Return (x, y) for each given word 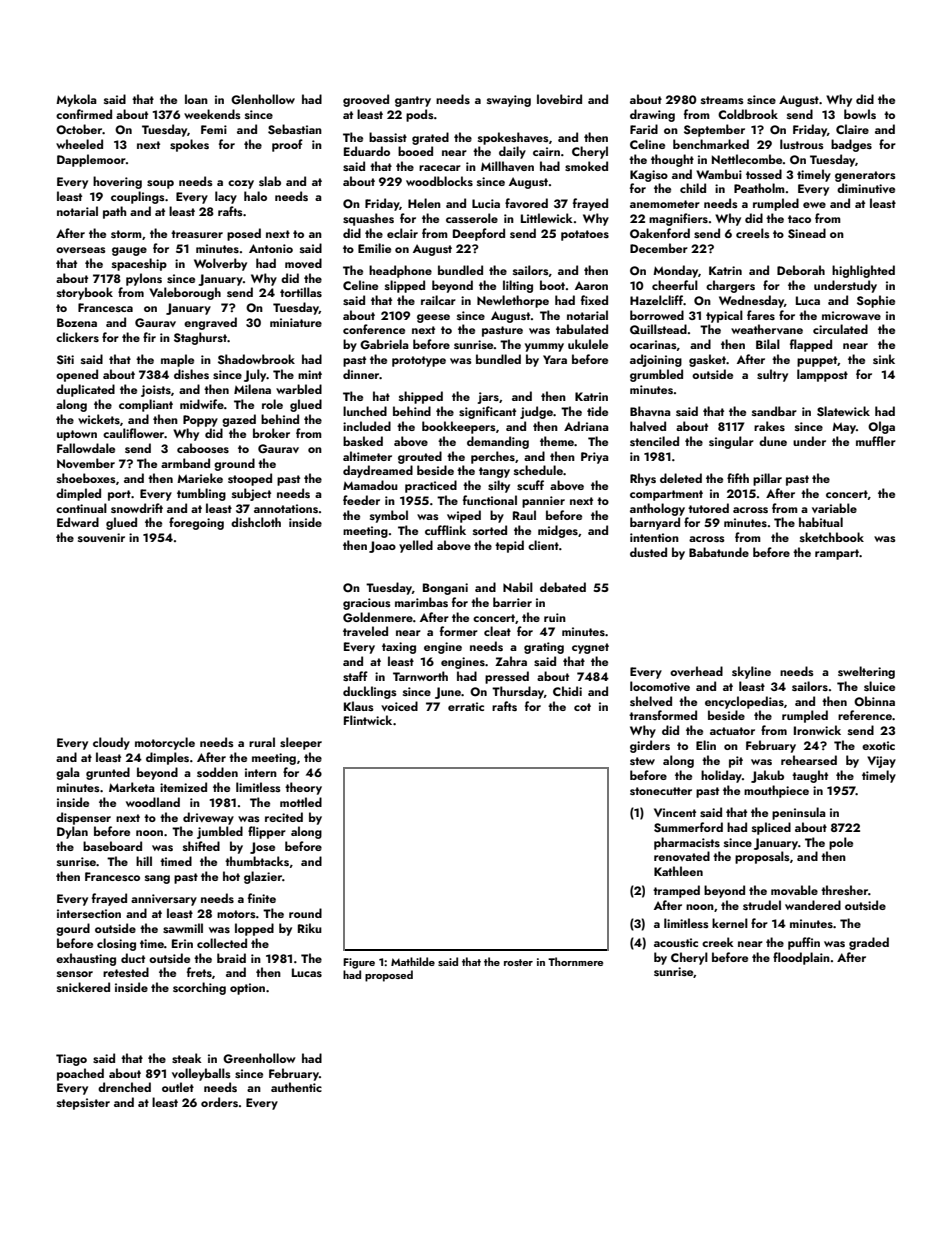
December (659, 248)
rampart (837, 554)
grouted (420, 457)
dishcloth (256, 522)
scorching (199, 988)
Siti (65, 359)
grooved (366, 100)
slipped (405, 286)
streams (722, 100)
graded (869, 943)
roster (518, 962)
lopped (254, 929)
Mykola (76, 100)
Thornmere (575, 961)
